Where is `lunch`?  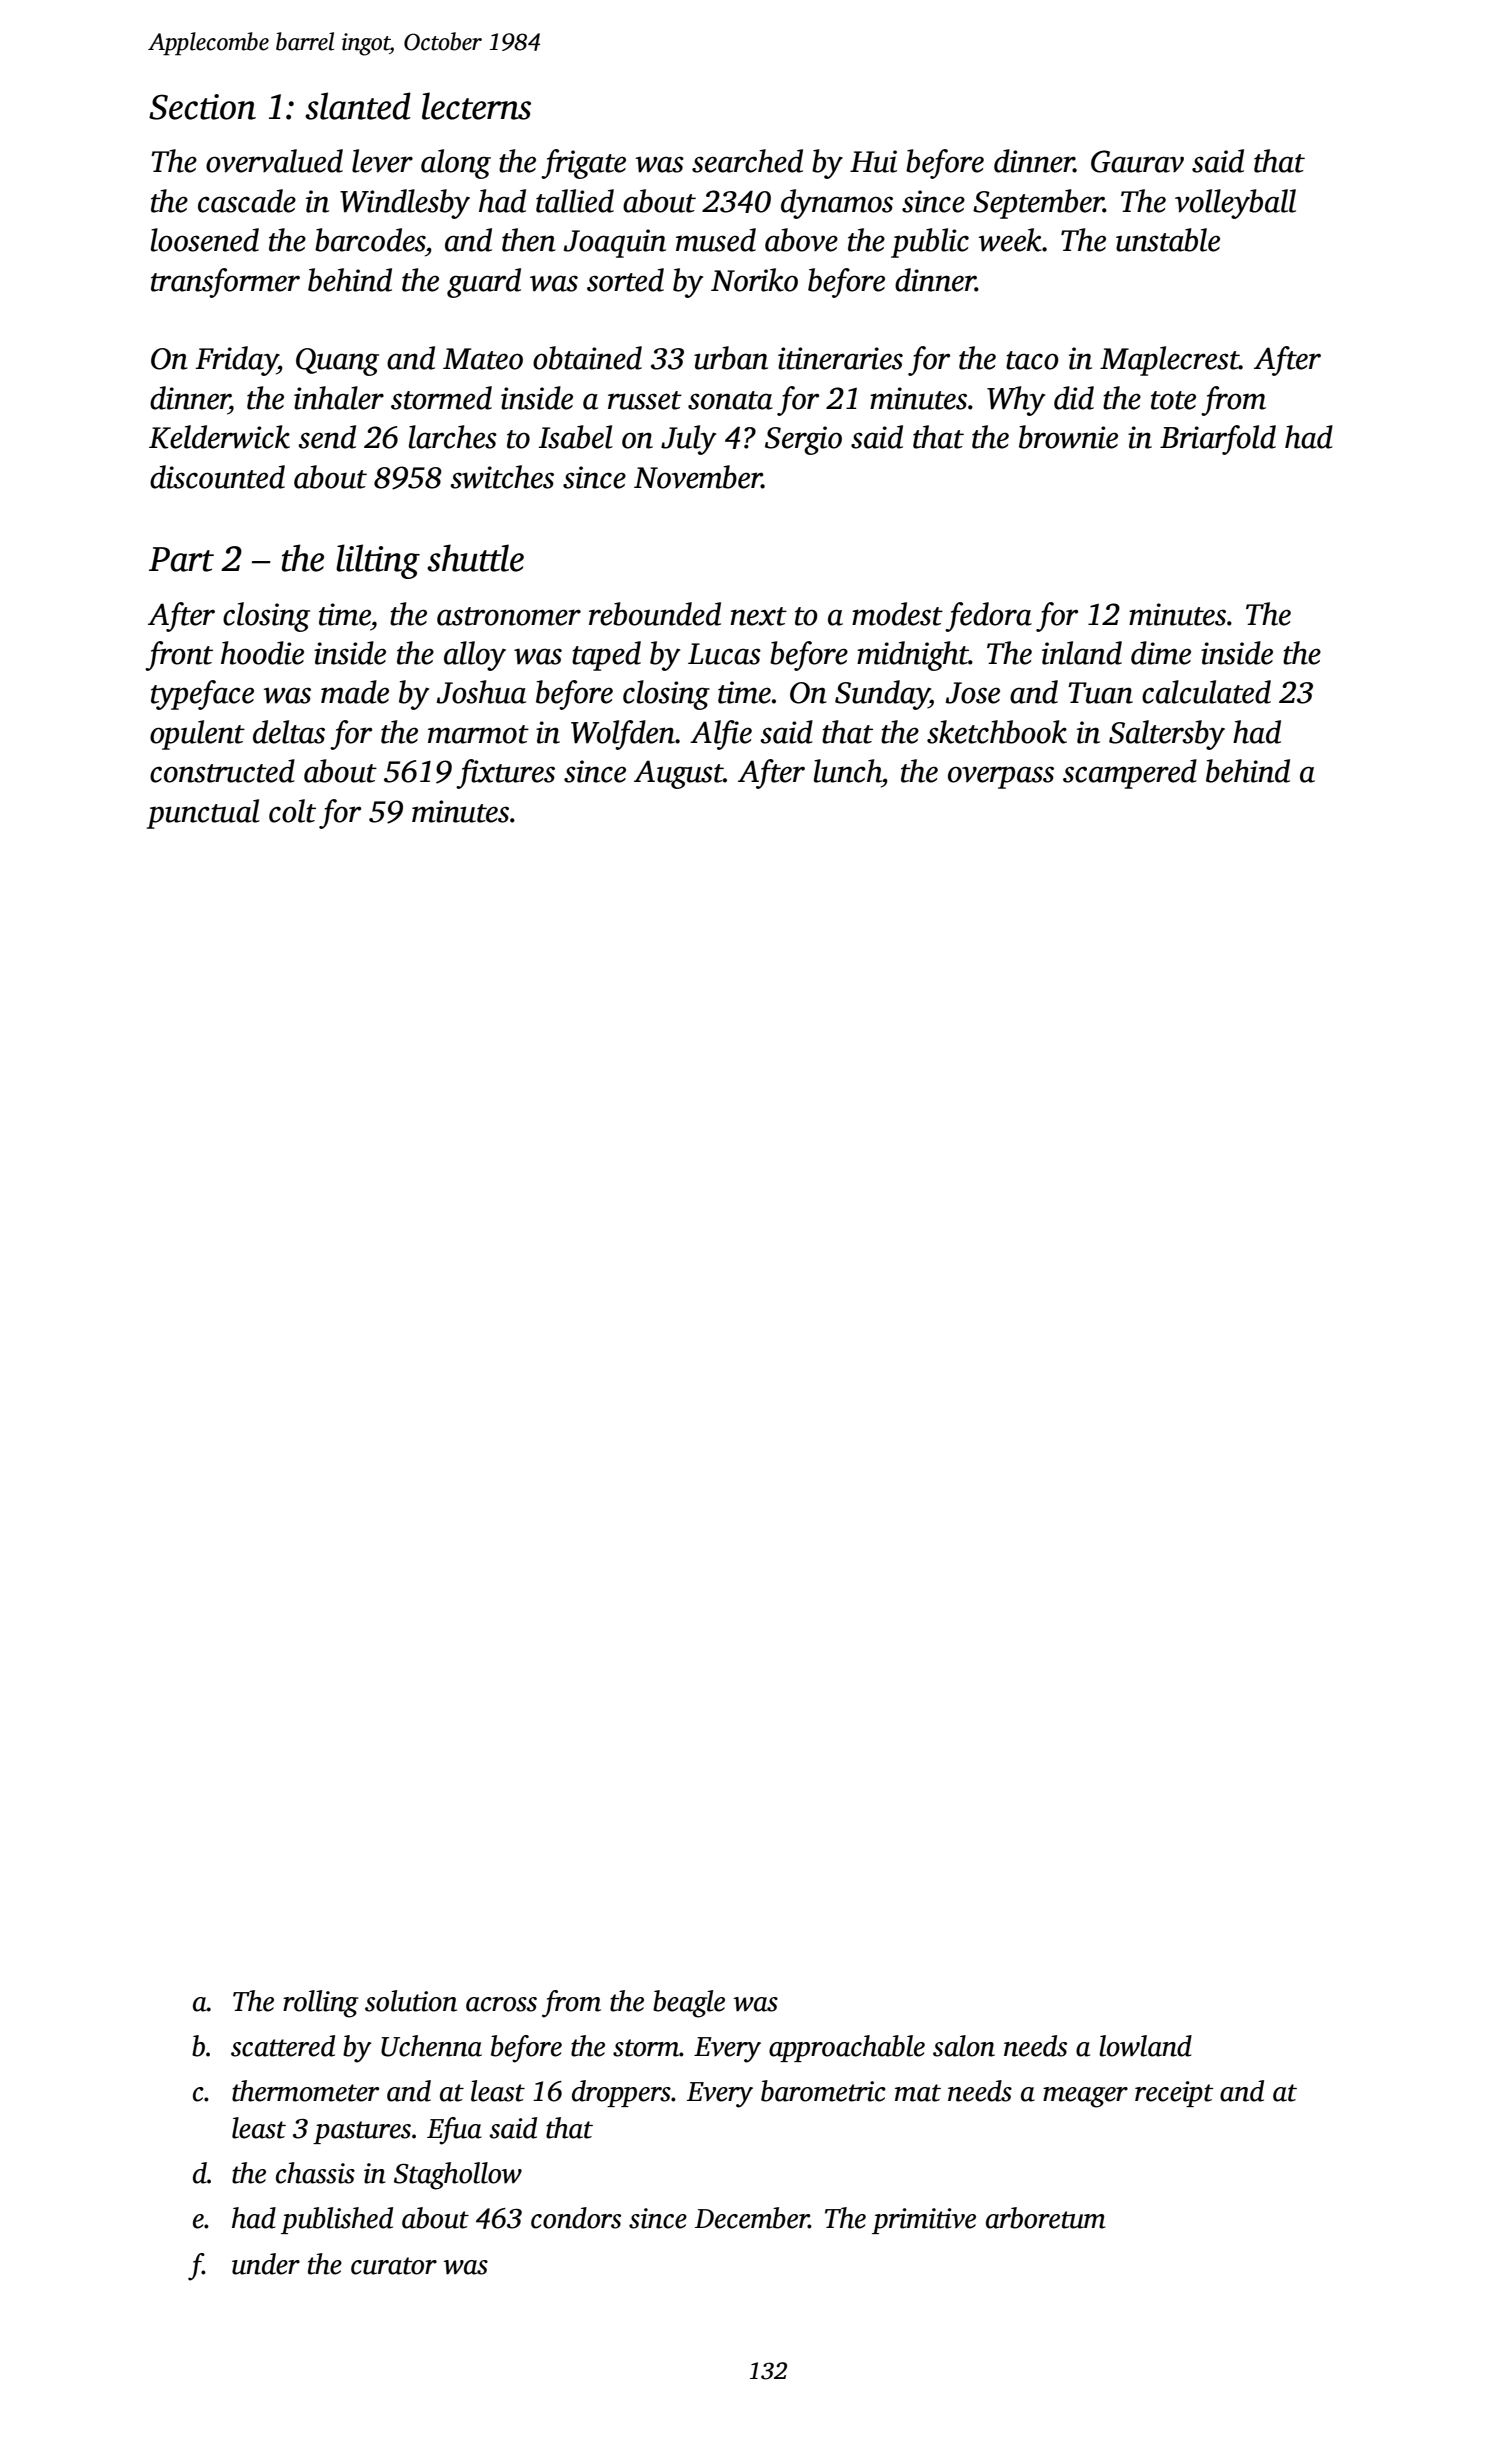 lunch is located at coordinates (848, 771).
